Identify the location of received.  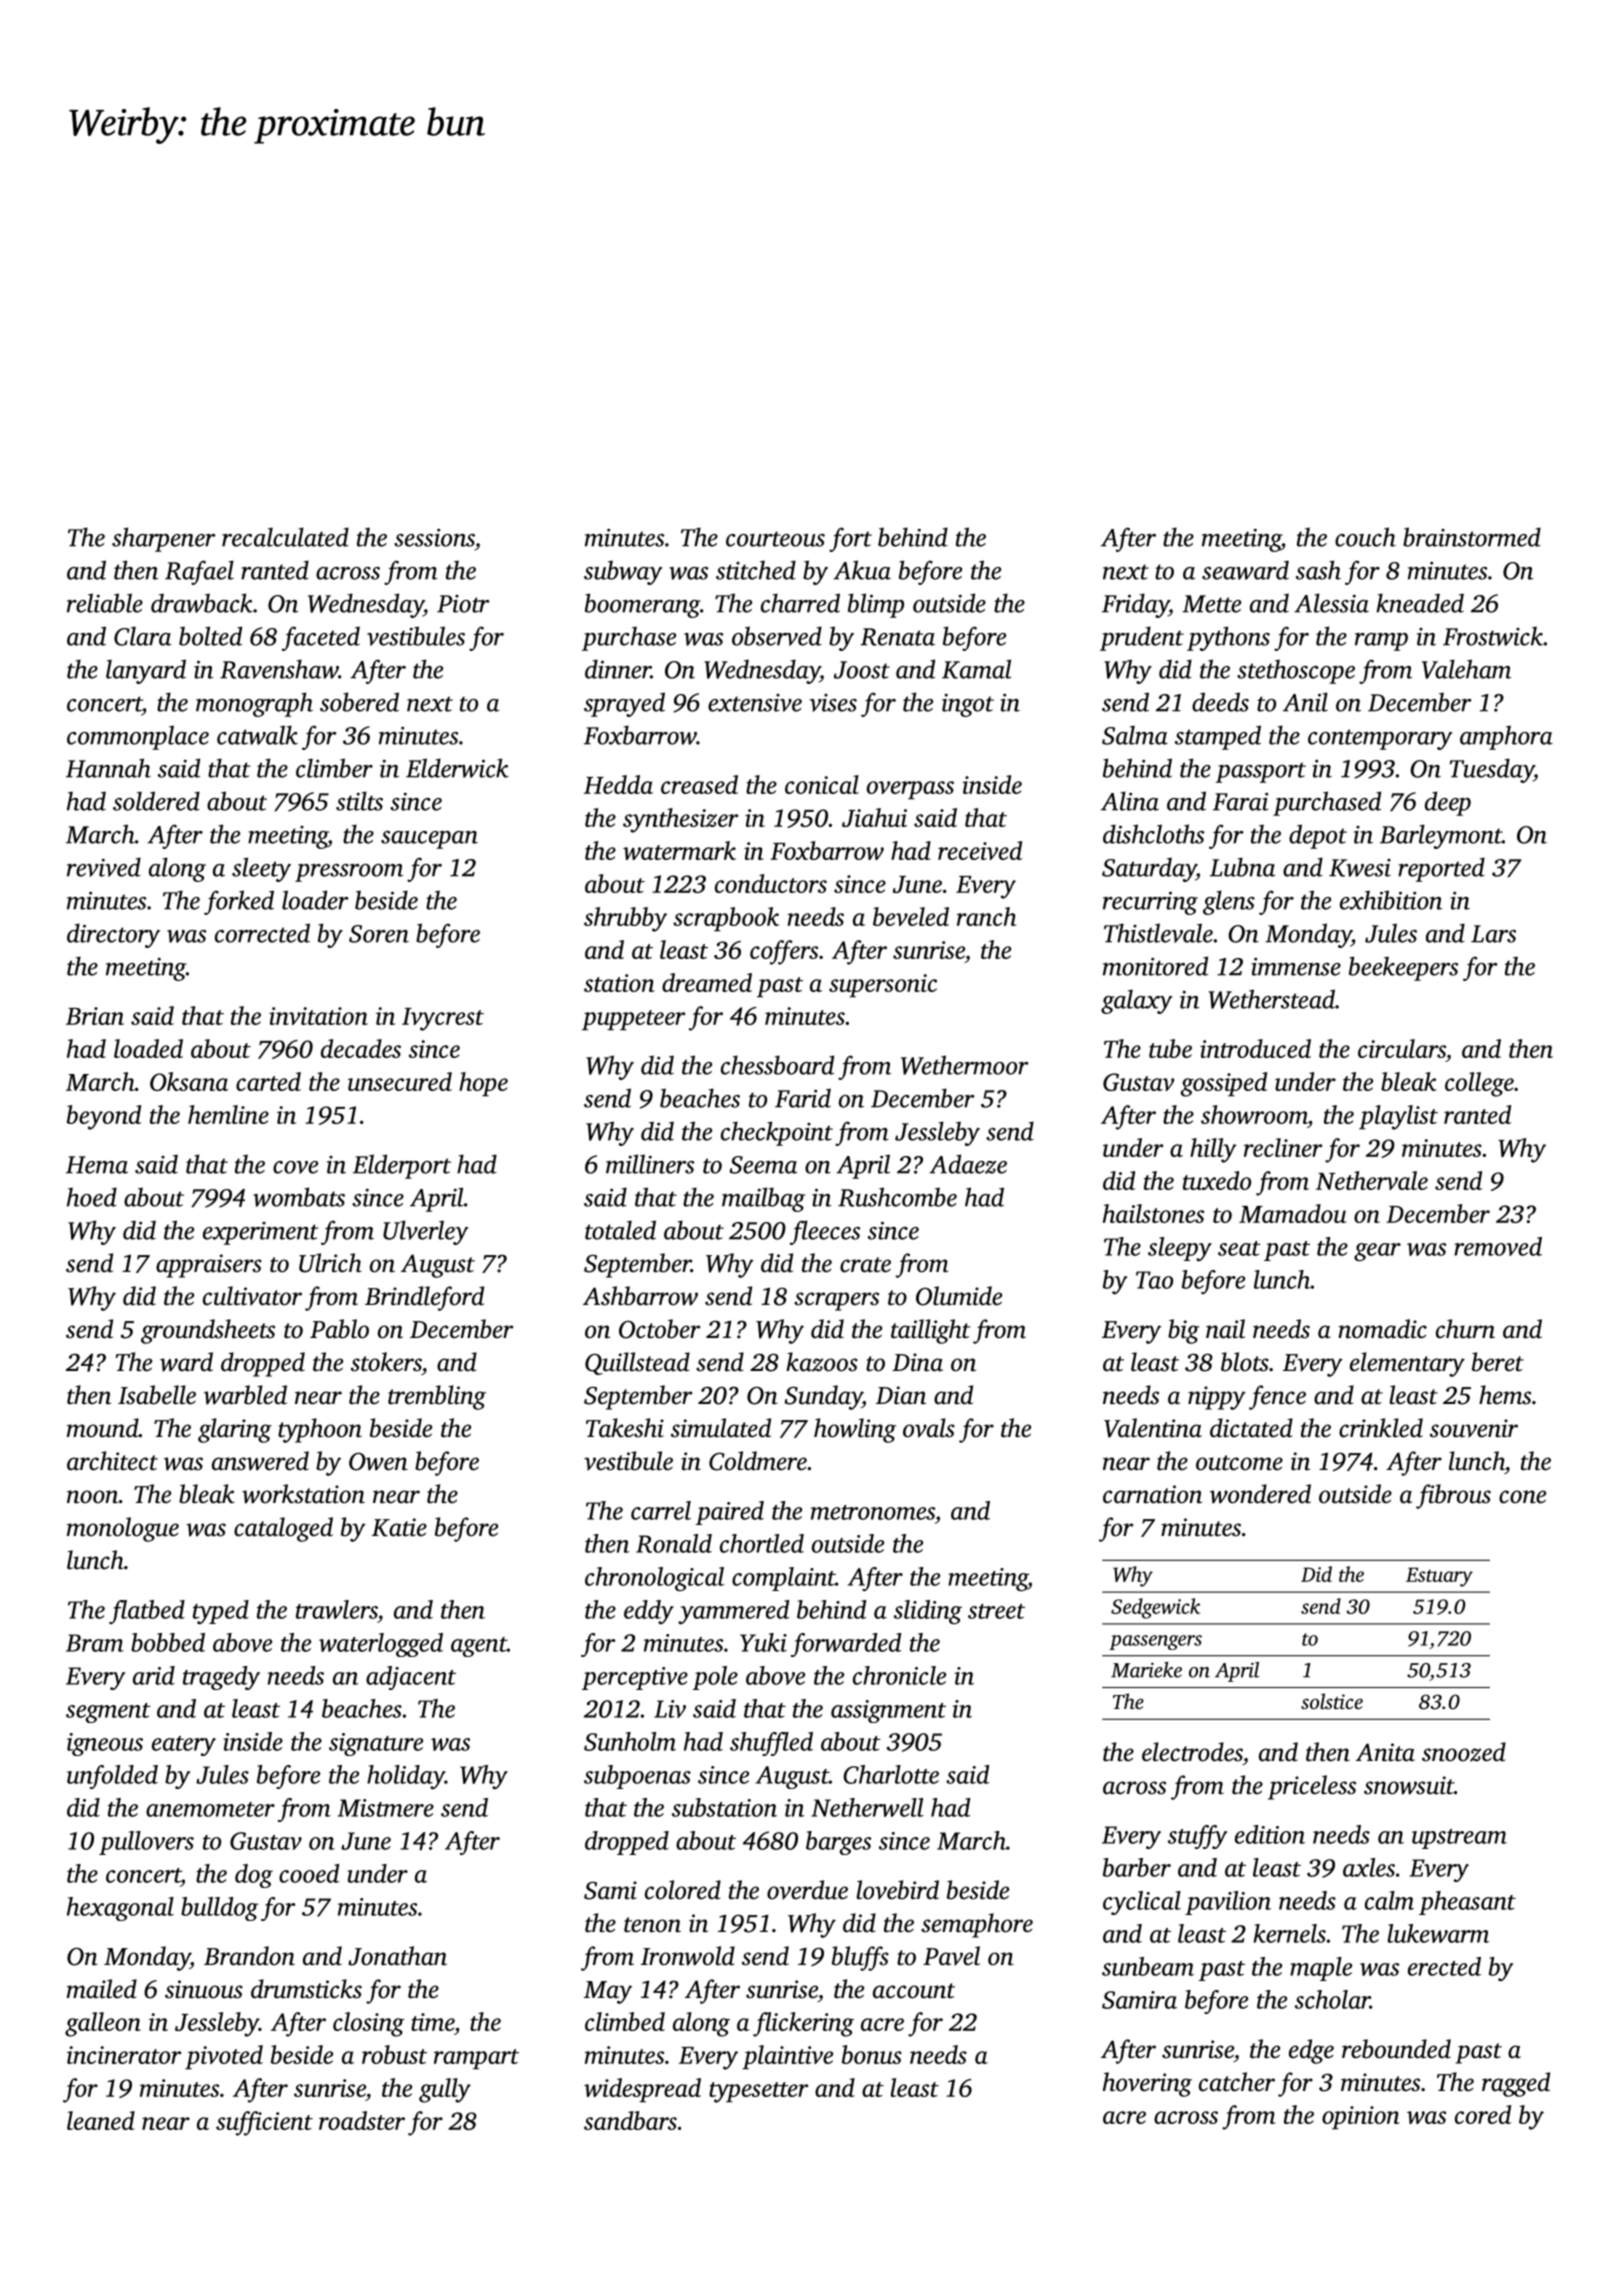
(980, 850).
